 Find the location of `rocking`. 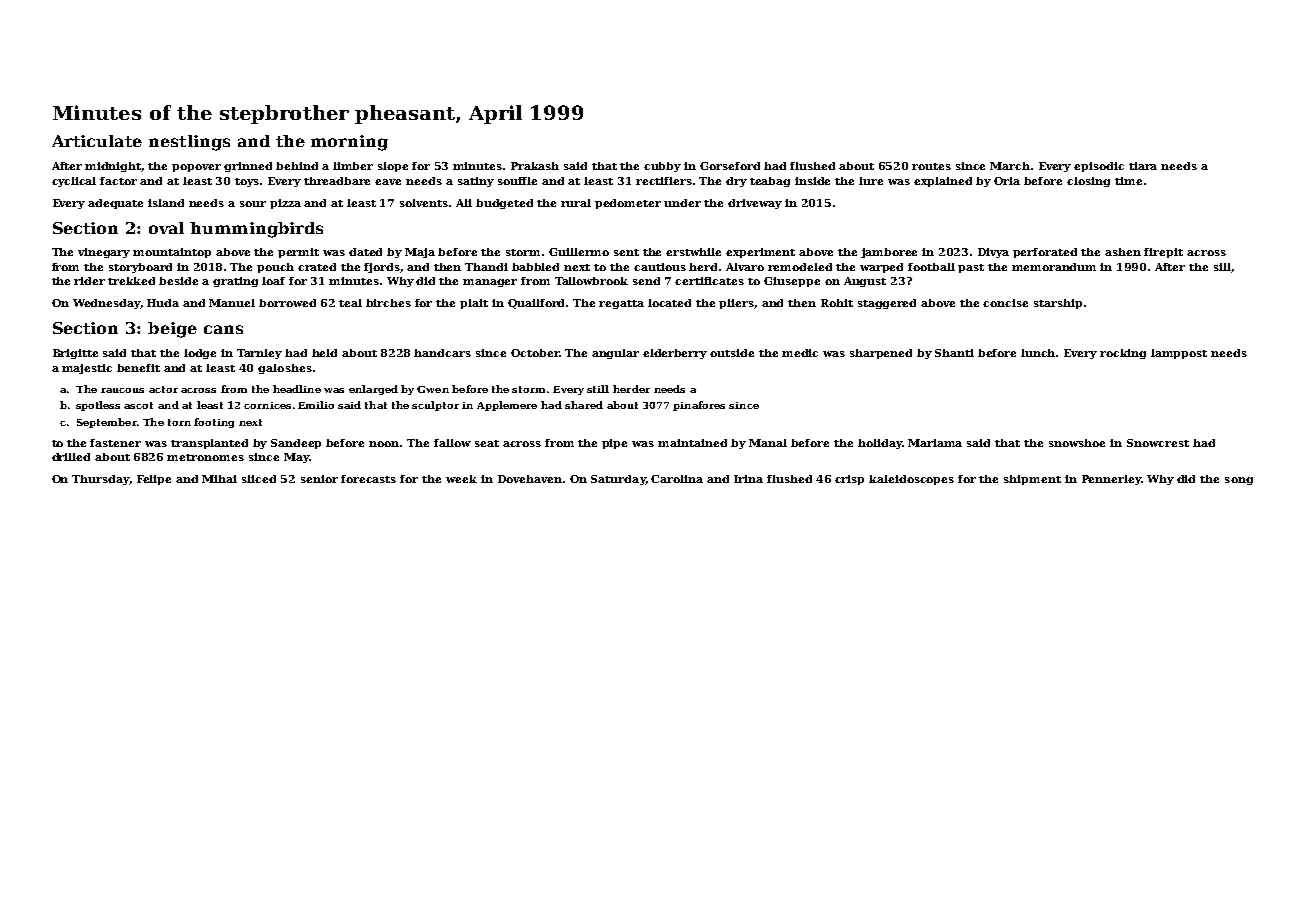

rocking is located at coordinates (1123, 354).
